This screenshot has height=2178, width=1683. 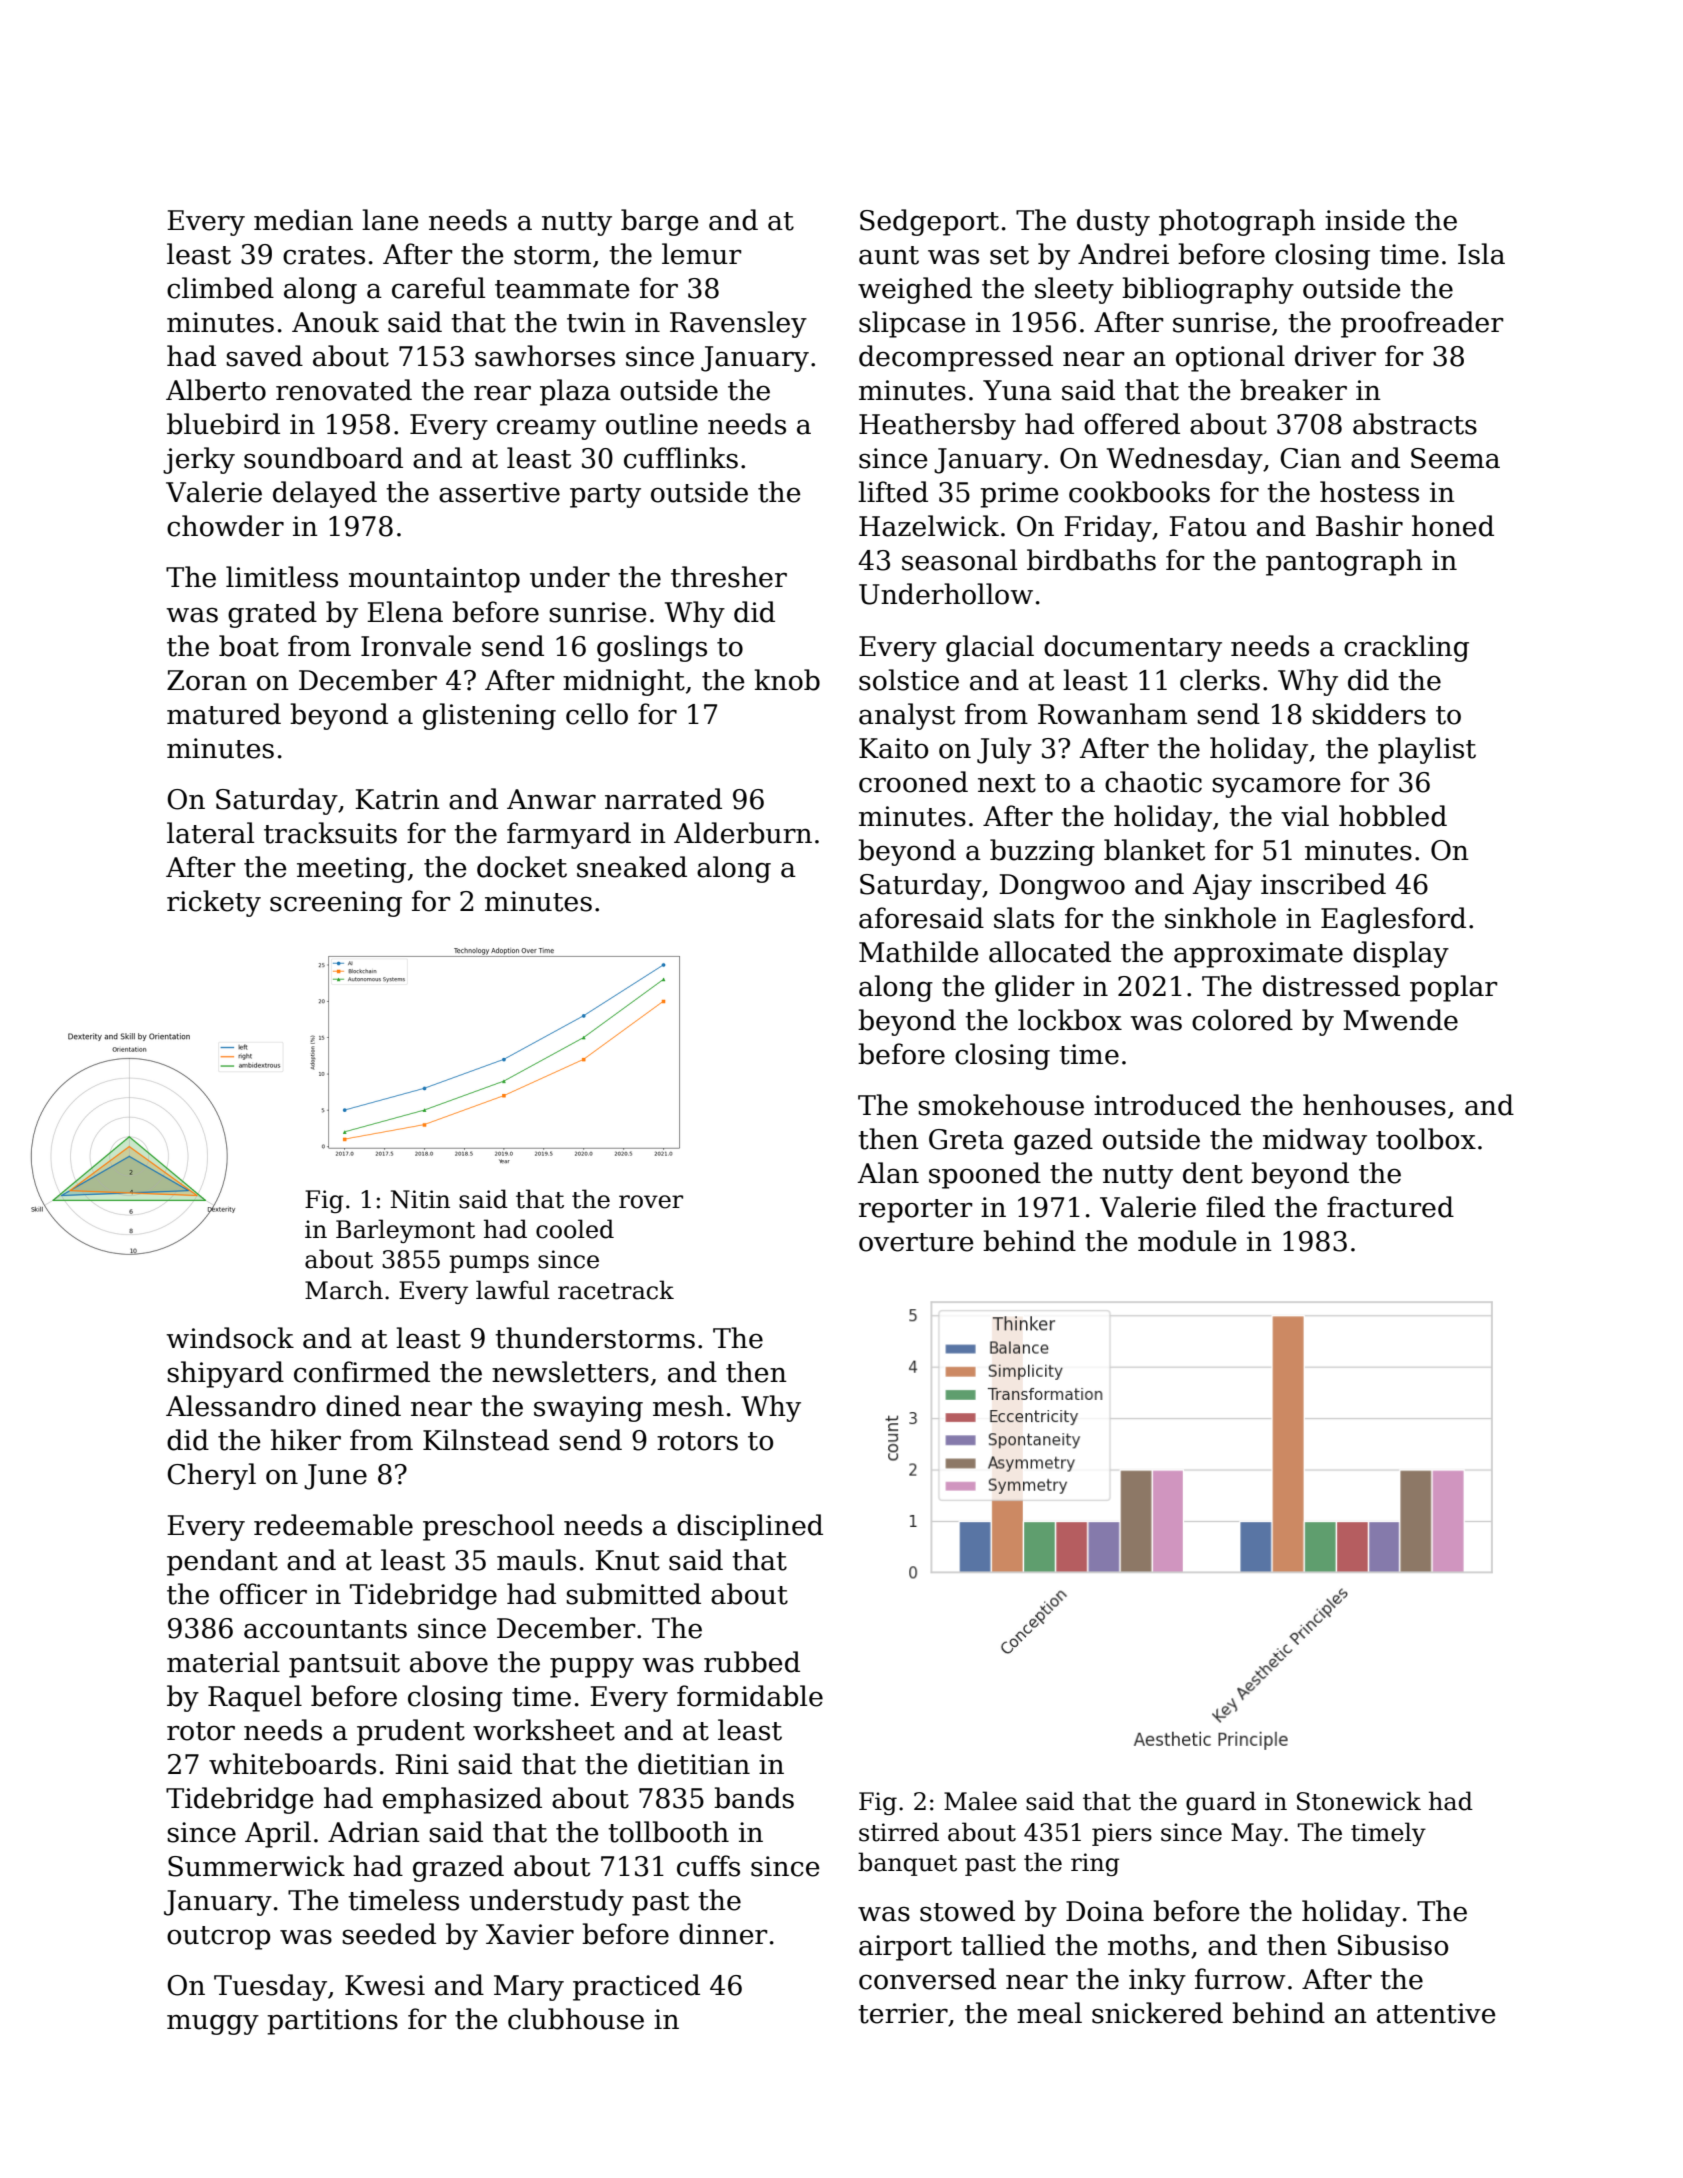 What do you see at coordinates (929, 222) in the screenshot?
I see `Sedgeport` at bounding box center [929, 222].
